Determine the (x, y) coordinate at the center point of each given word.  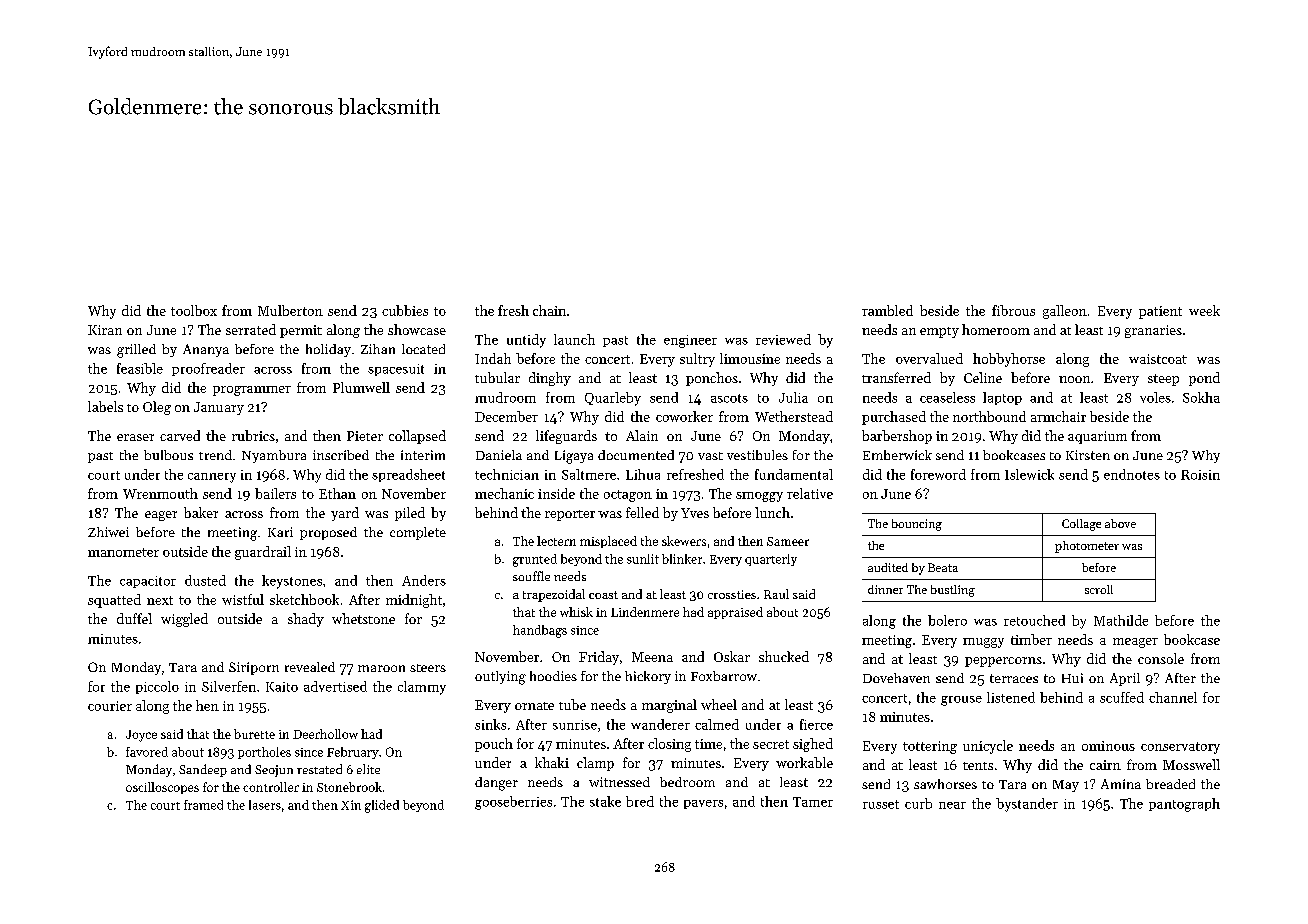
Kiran (105, 330)
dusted (205, 580)
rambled (887, 310)
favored (147, 752)
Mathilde (1121, 620)
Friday (599, 658)
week (1204, 310)
